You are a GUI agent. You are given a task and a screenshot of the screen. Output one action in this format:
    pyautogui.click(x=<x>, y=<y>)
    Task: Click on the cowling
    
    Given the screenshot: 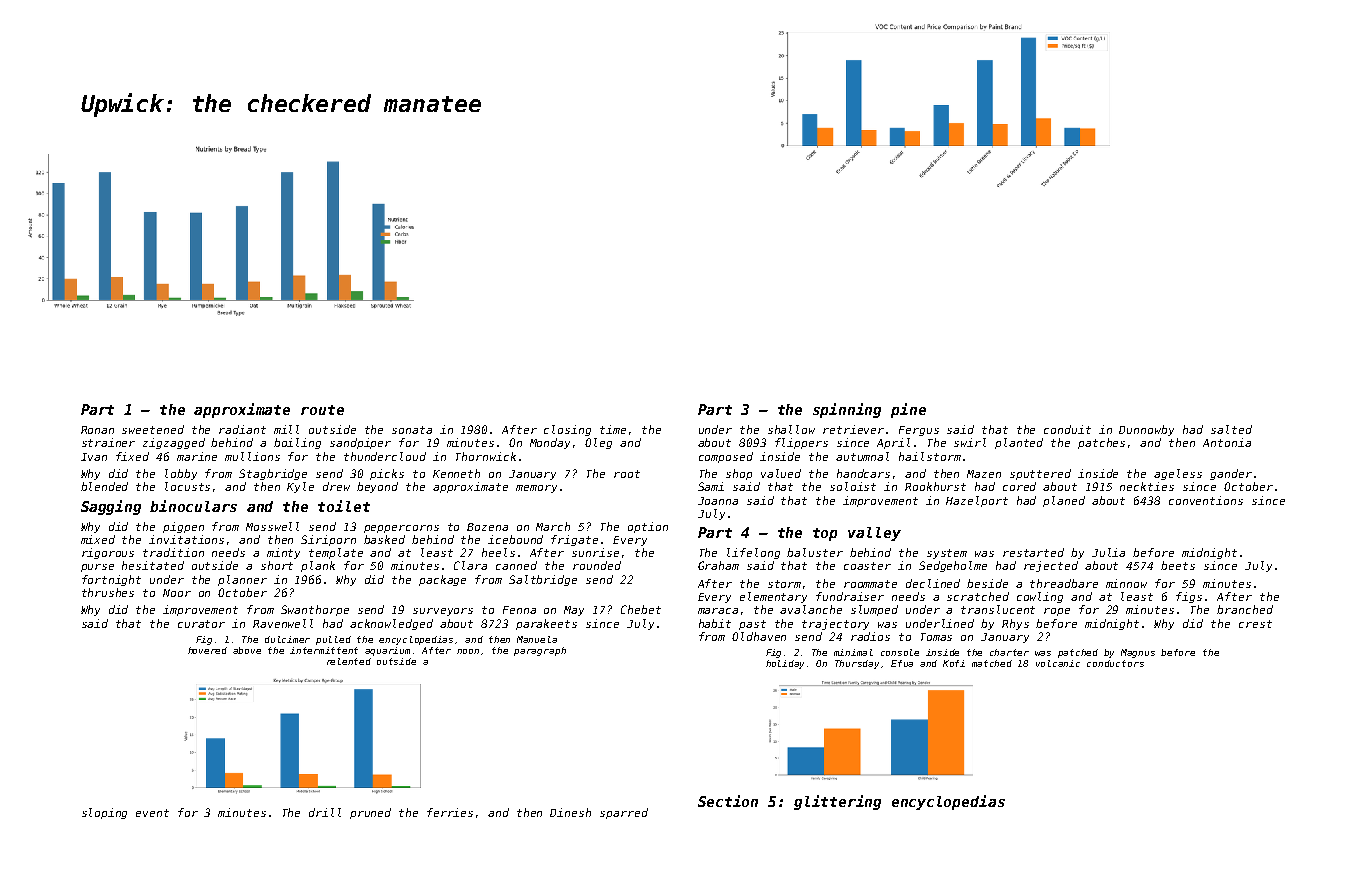 What is the action you would take?
    pyautogui.click(x=1040, y=597)
